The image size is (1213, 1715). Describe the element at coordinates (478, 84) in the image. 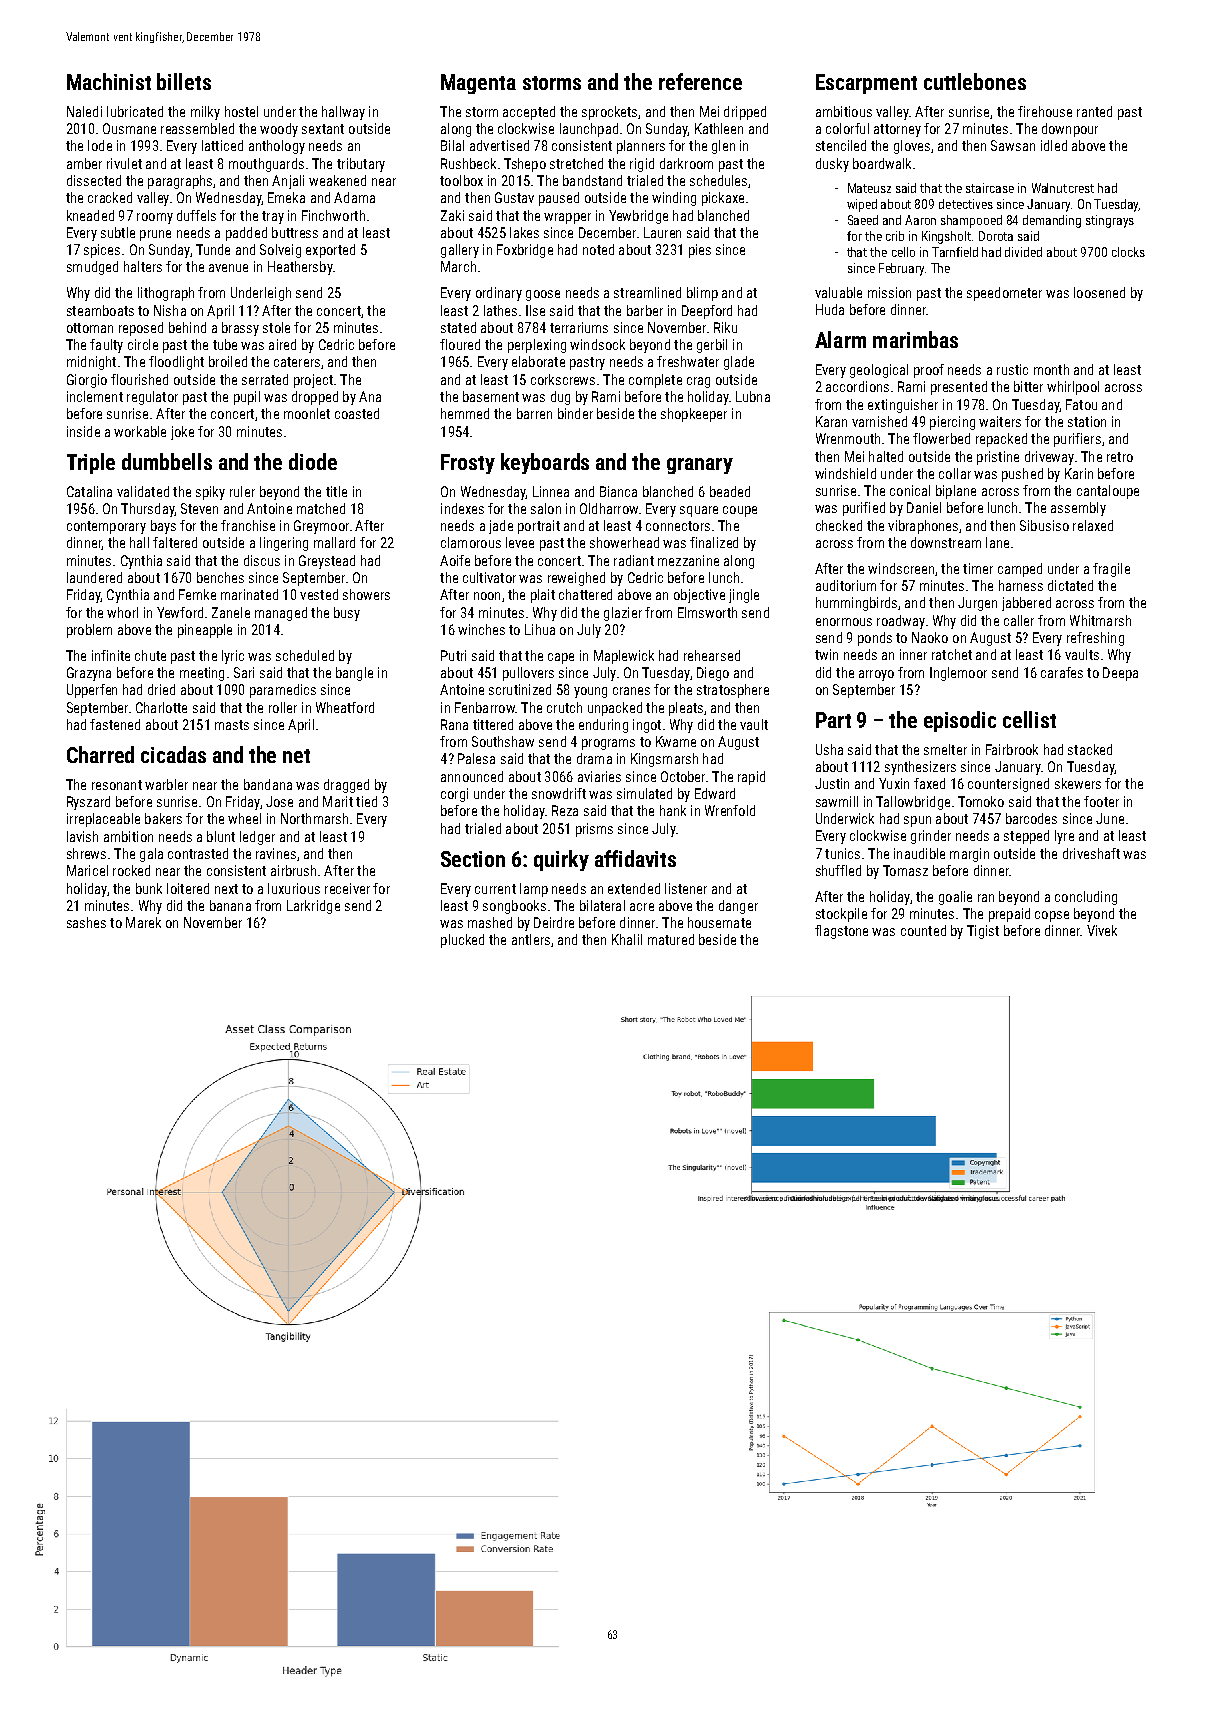

I see `Magenta` at that location.
